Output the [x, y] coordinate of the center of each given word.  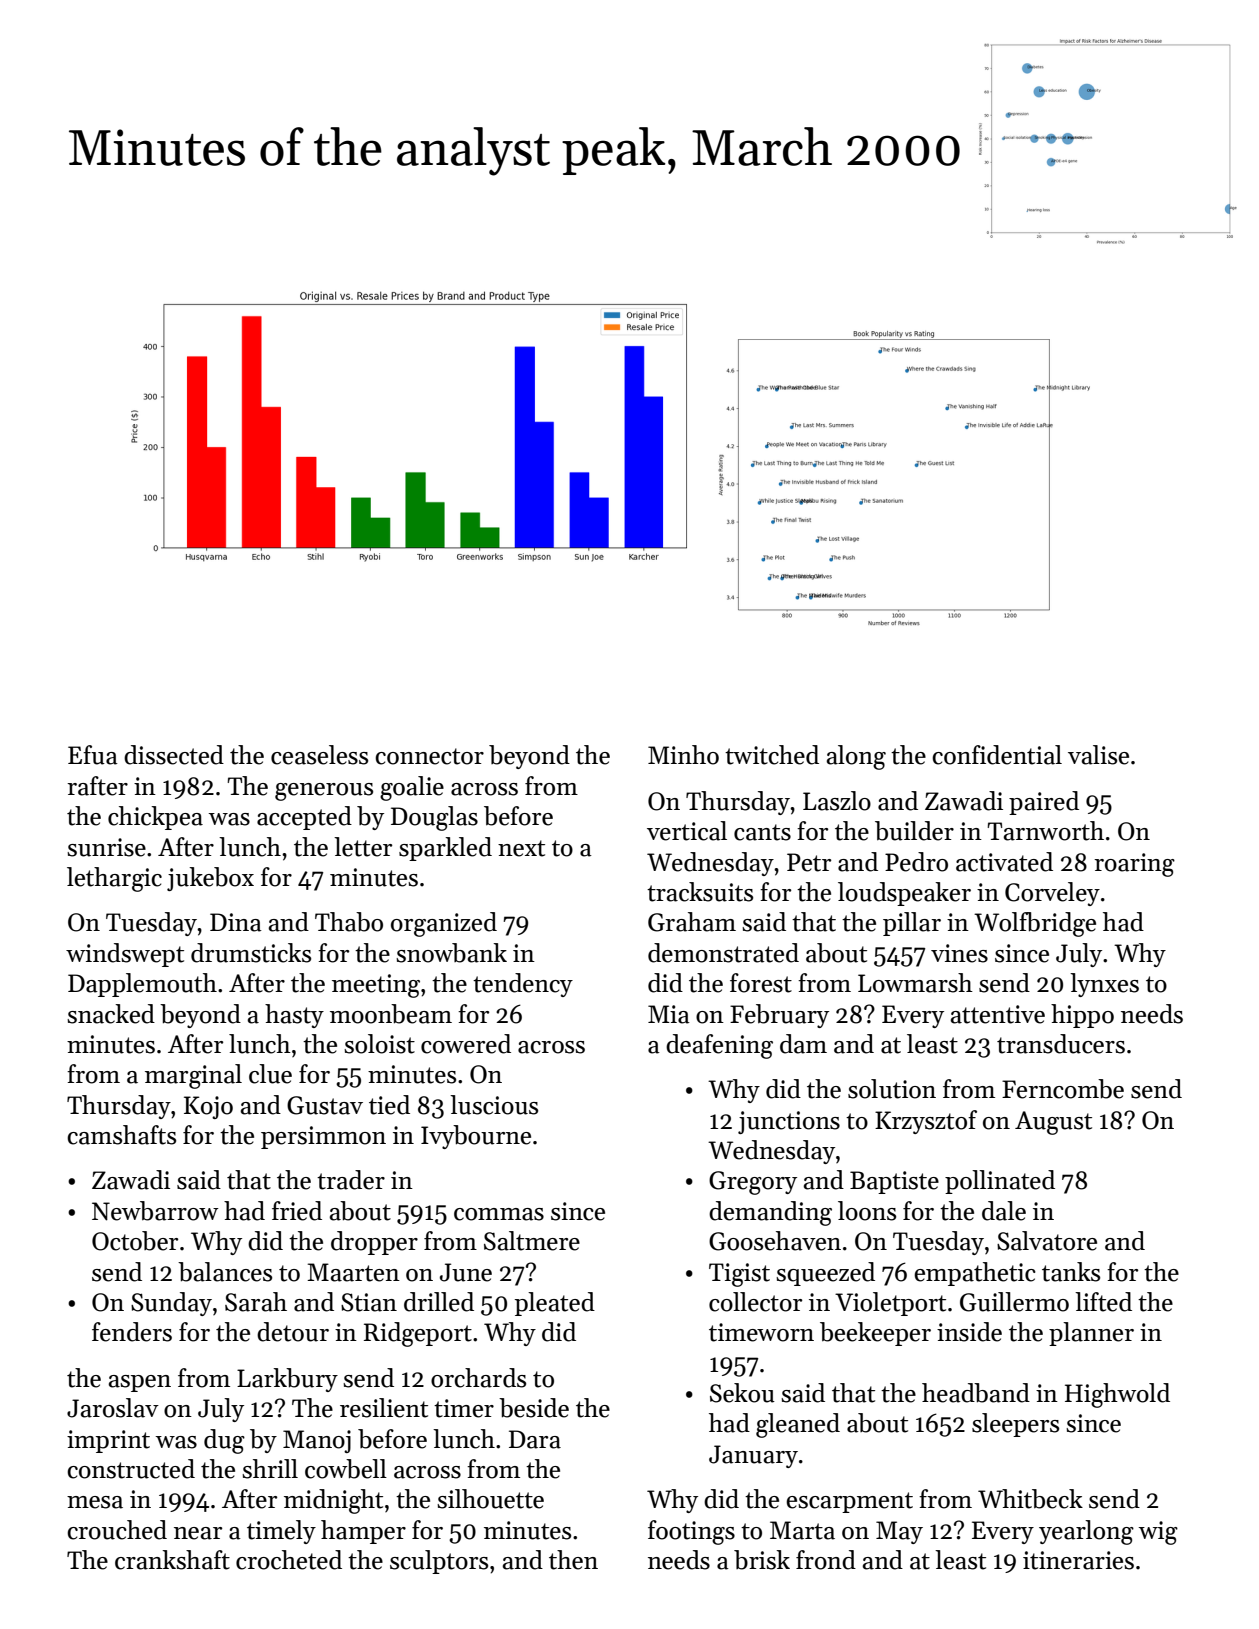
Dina [236, 922]
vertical [687, 831]
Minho [683, 755]
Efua [93, 755]
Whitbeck [1030, 1499]
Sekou [742, 1393]
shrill [270, 1469]
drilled [439, 1302]
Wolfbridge [1035, 924]
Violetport [890, 1304]
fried [297, 1211]
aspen [140, 1383]
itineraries [1078, 1560]
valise [1098, 755]
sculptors [439, 1562]
